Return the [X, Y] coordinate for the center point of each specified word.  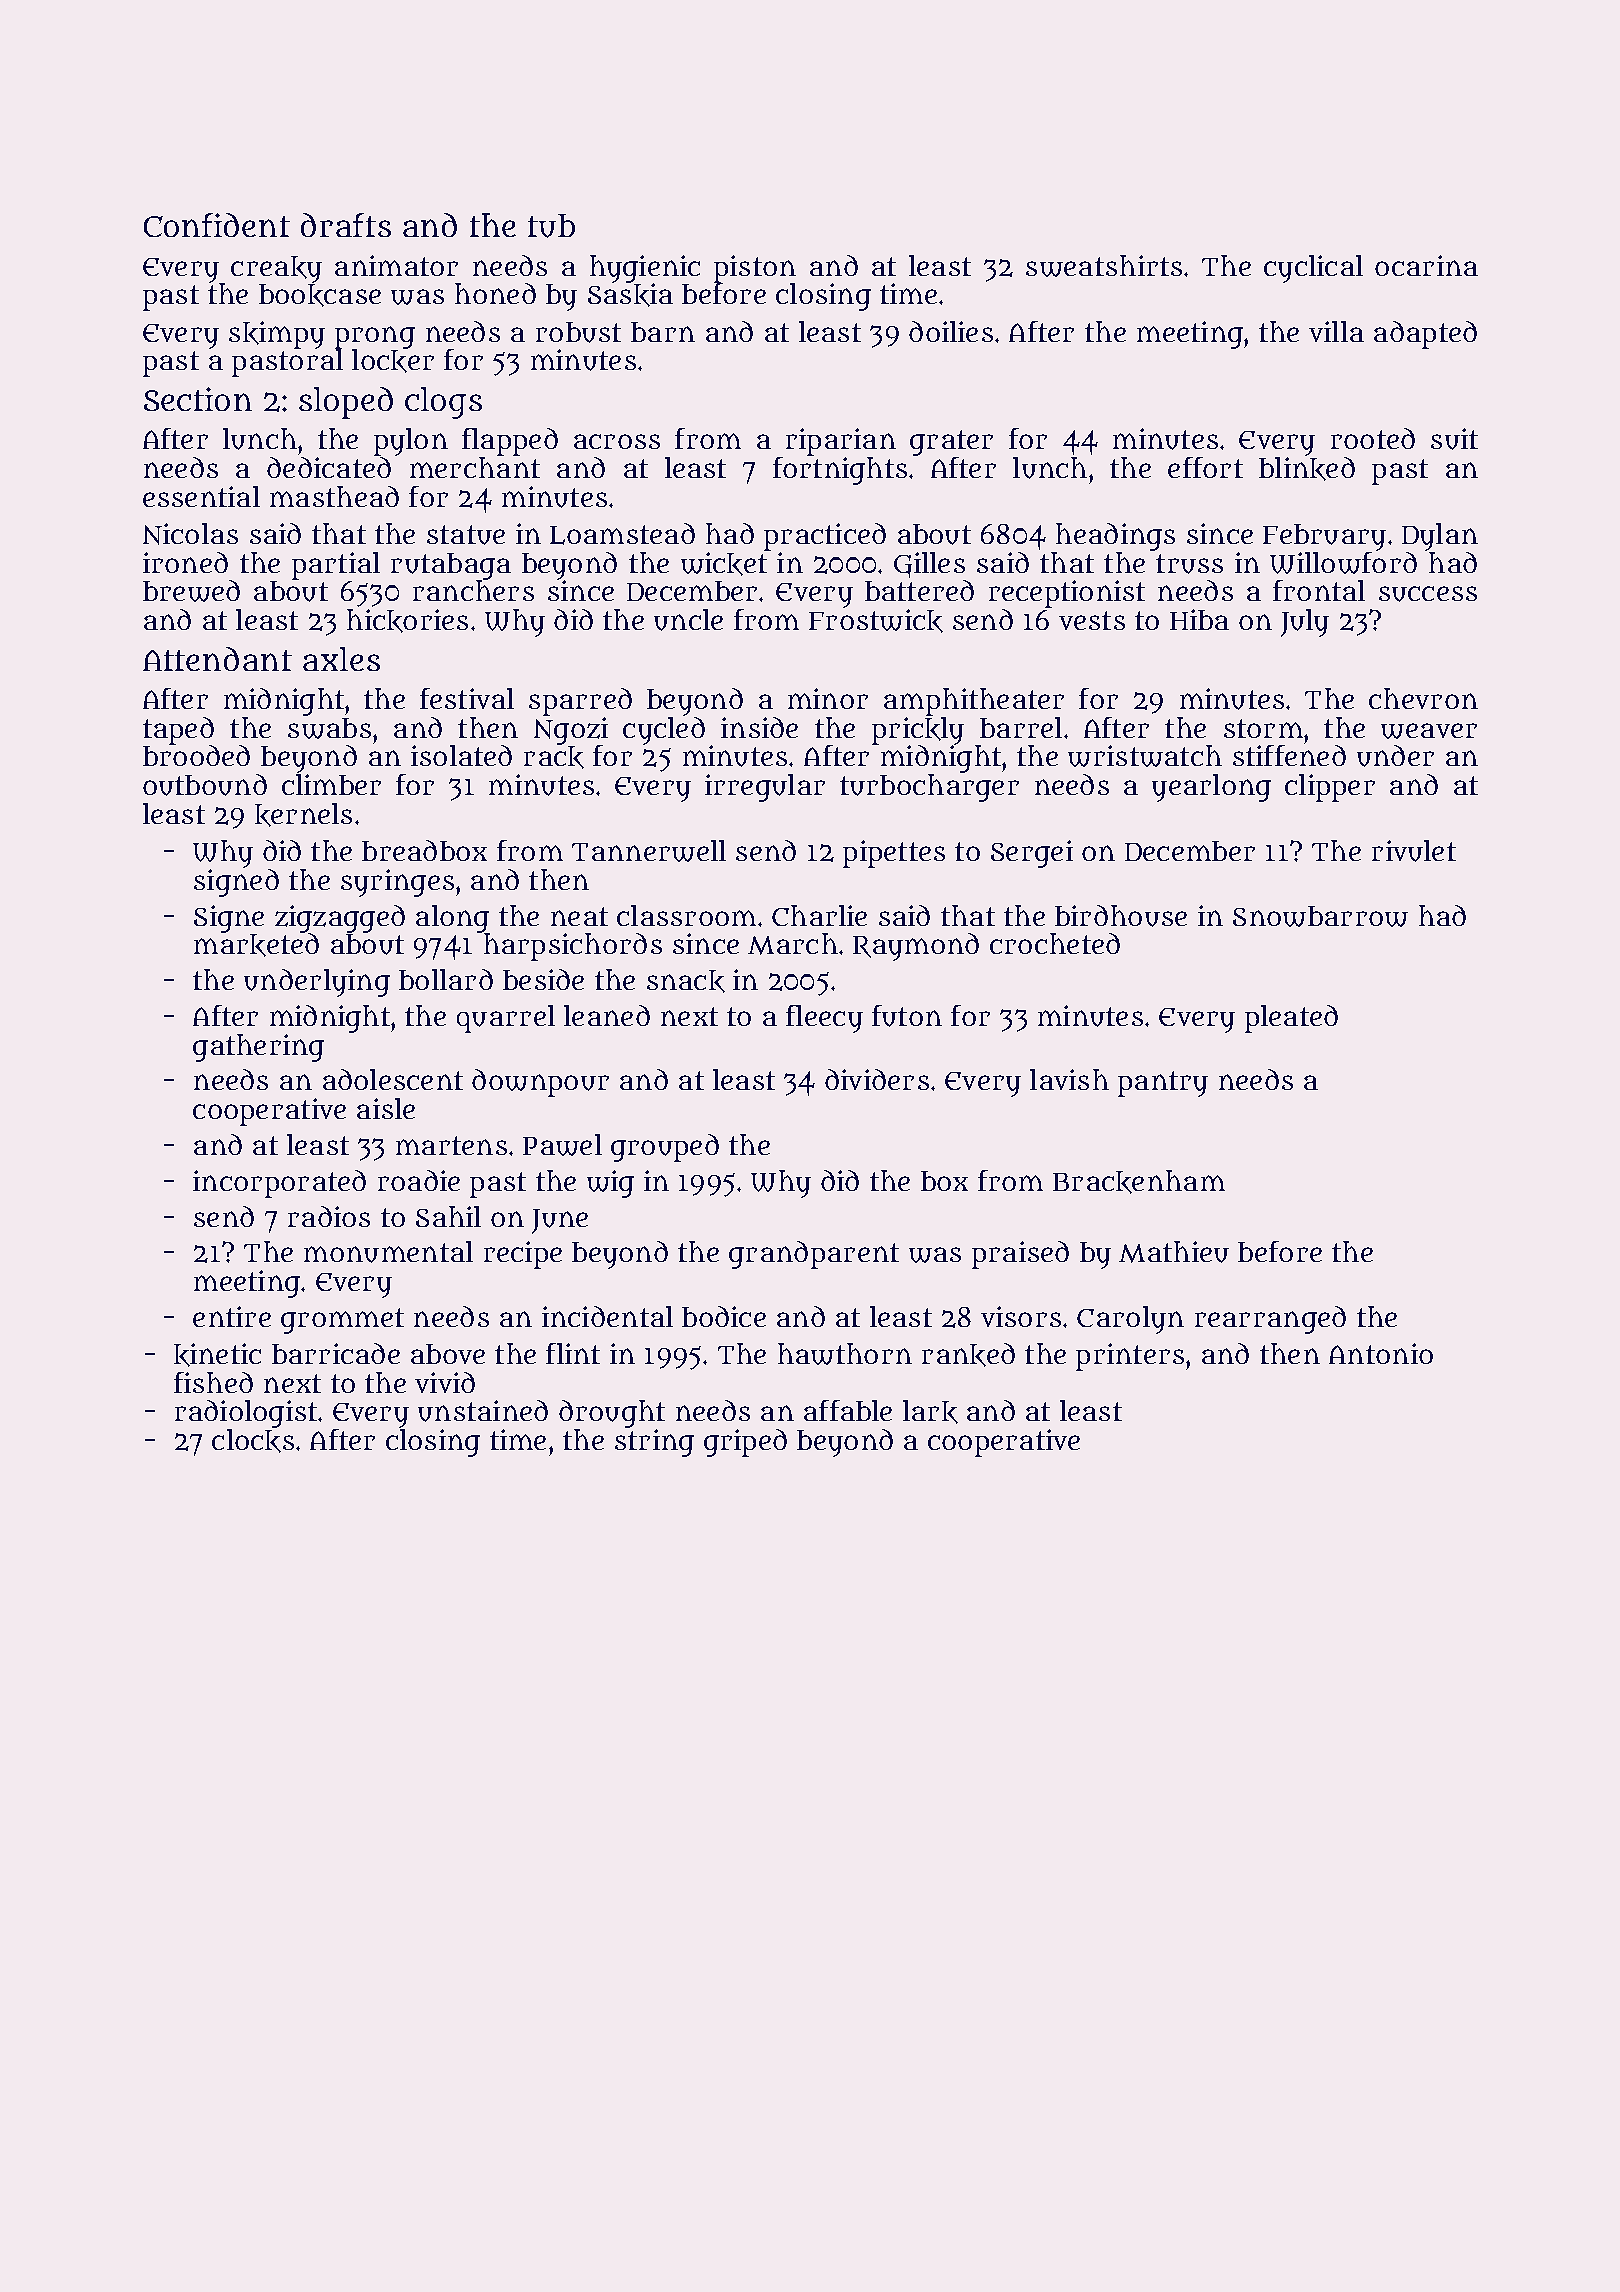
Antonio [1381, 1353]
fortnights [840, 471]
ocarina [1426, 265]
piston [755, 269]
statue [466, 535]
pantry [1163, 1084]
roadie [419, 1180]
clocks [253, 1441]
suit [1454, 439]
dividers [877, 1079]
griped [745, 1443]
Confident [217, 225]
